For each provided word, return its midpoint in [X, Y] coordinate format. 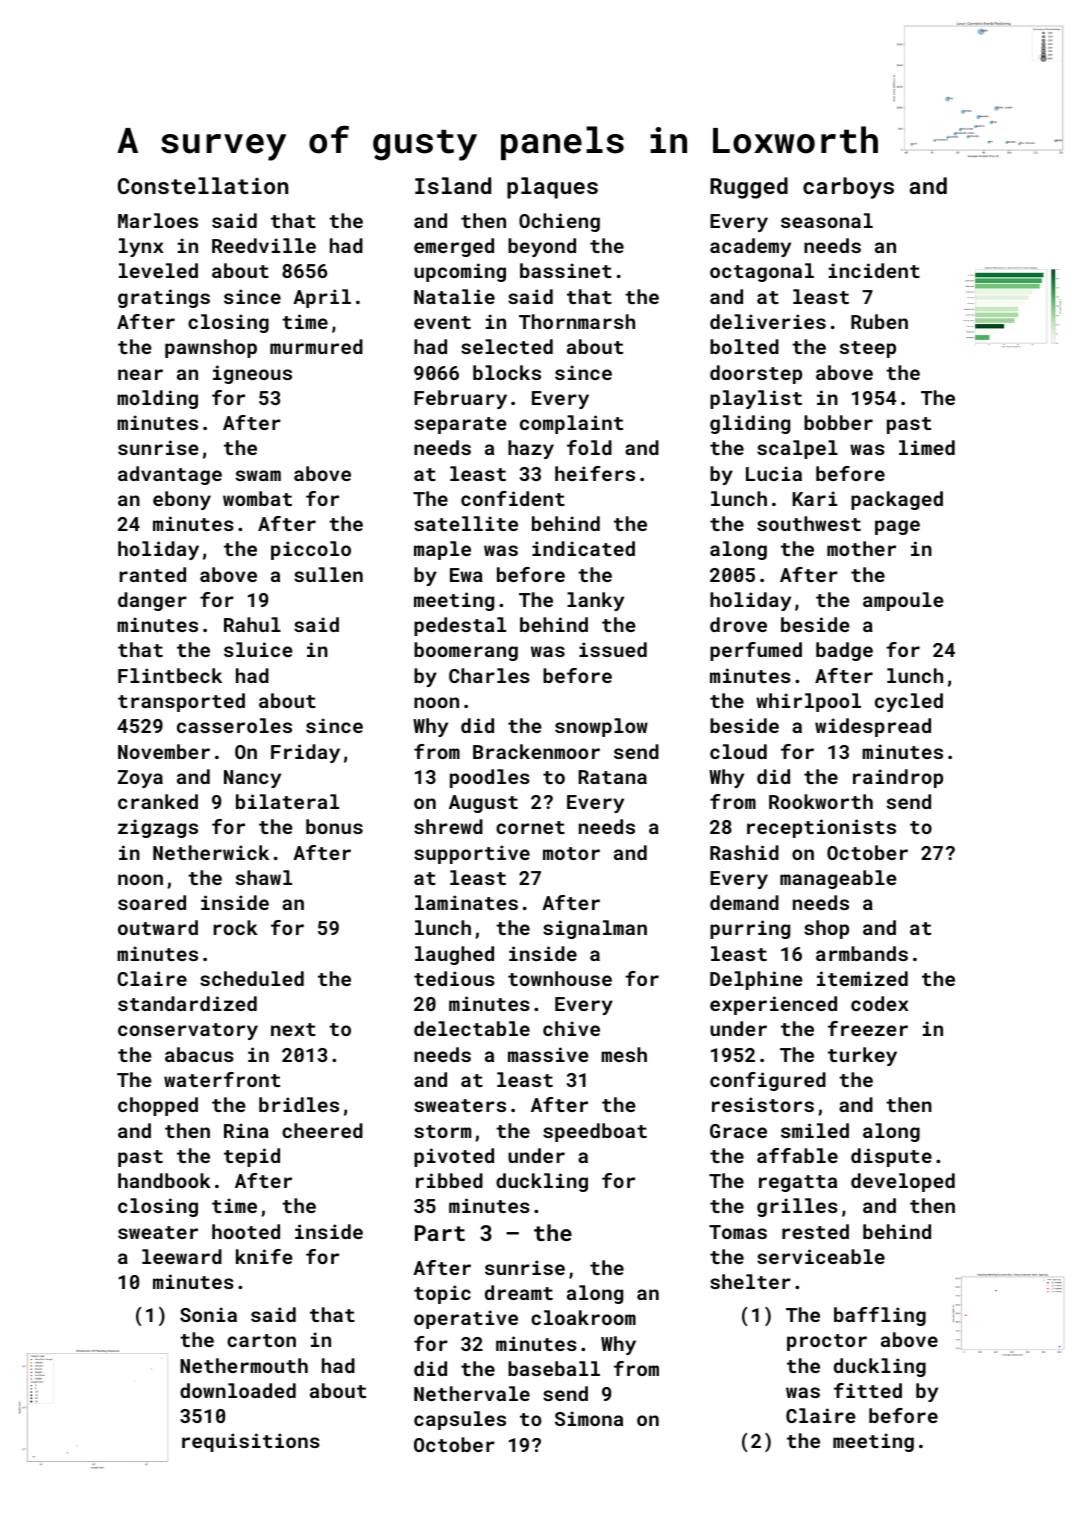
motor [571, 853]
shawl [264, 877]
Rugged [749, 188]
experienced [773, 1005]
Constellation [203, 185]
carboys [848, 188]
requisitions [251, 1442]
